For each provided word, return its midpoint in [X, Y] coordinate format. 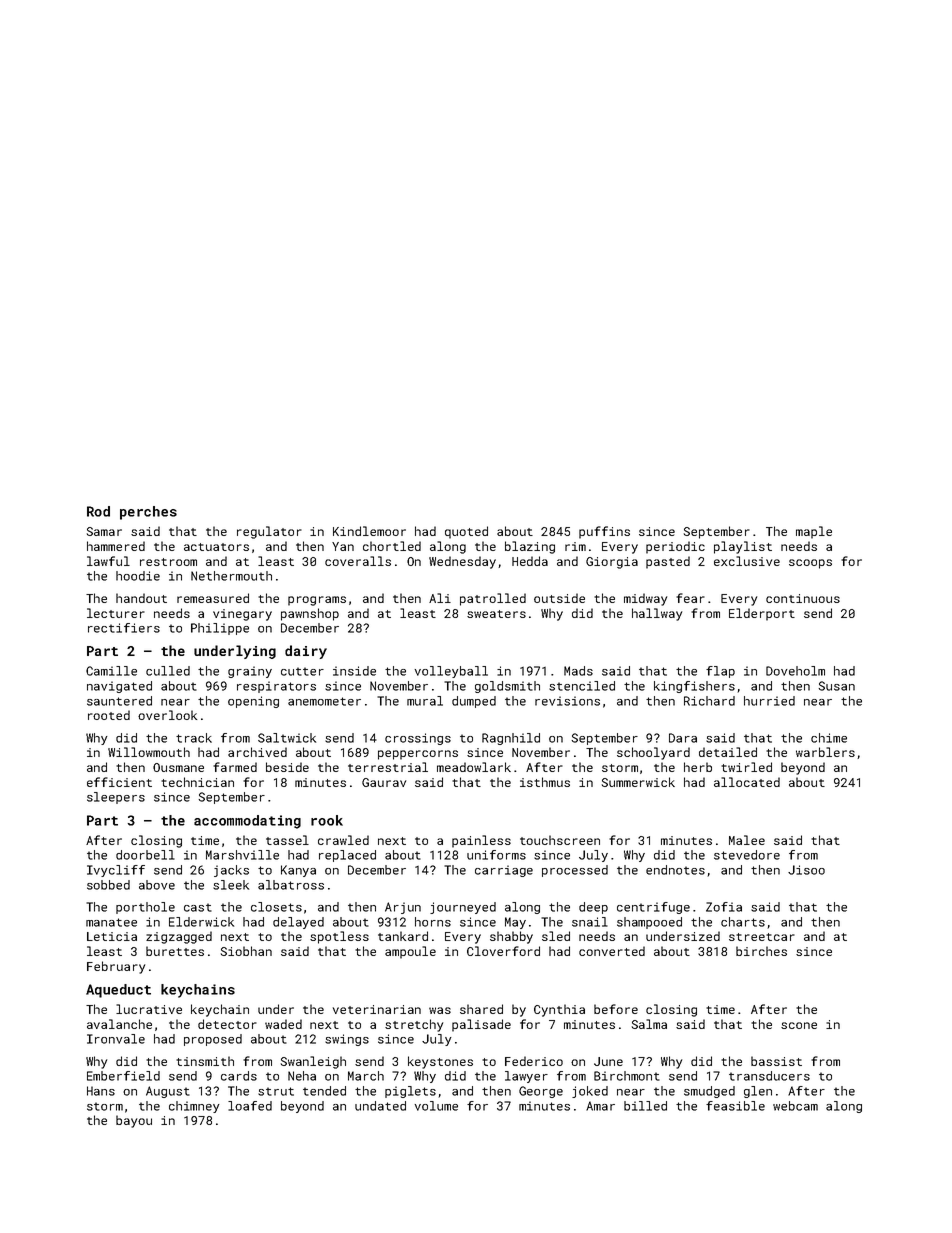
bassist [776, 1061]
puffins [604, 532]
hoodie [138, 576]
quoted [466, 532]
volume [436, 1106]
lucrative [149, 1009]
